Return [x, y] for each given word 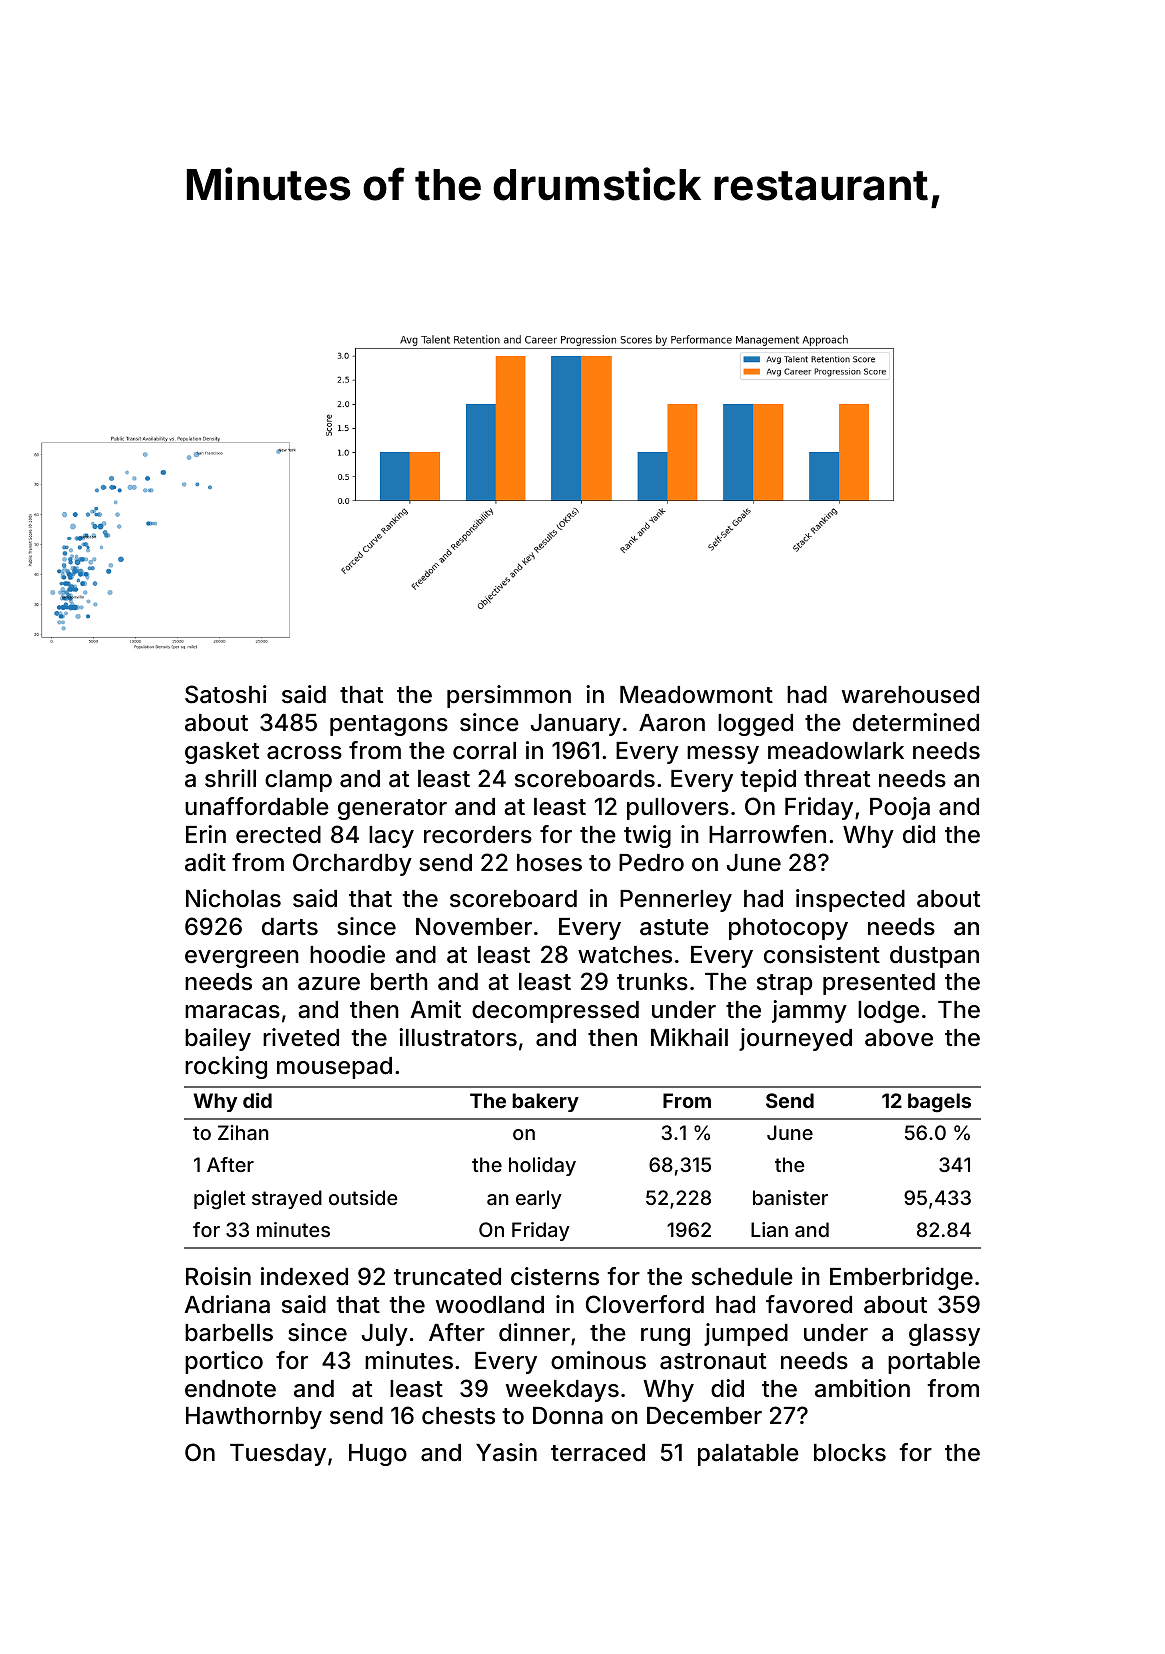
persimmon [509, 696]
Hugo [378, 1455]
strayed [287, 1199]
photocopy [788, 929]
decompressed [555, 1012]
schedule [742, 1277]
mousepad [334, 1068]
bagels [939, 1103]
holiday [542, 1166]
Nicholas [233, 898]
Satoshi [226, 694]
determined [916, 722]
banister [790, 1197]
